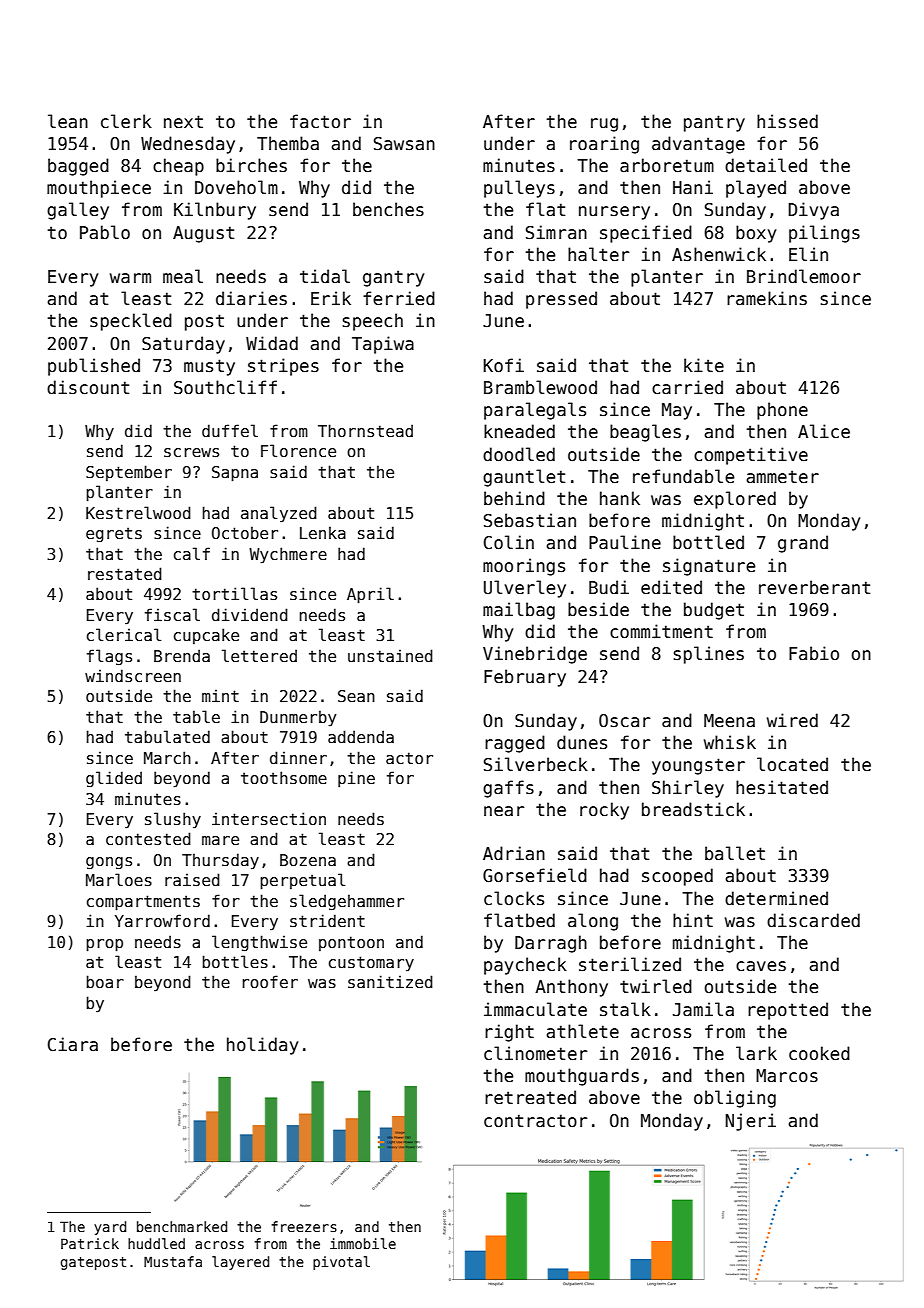 This image has width=924, height=1308. I want to click on calf, so click(192, 553).
